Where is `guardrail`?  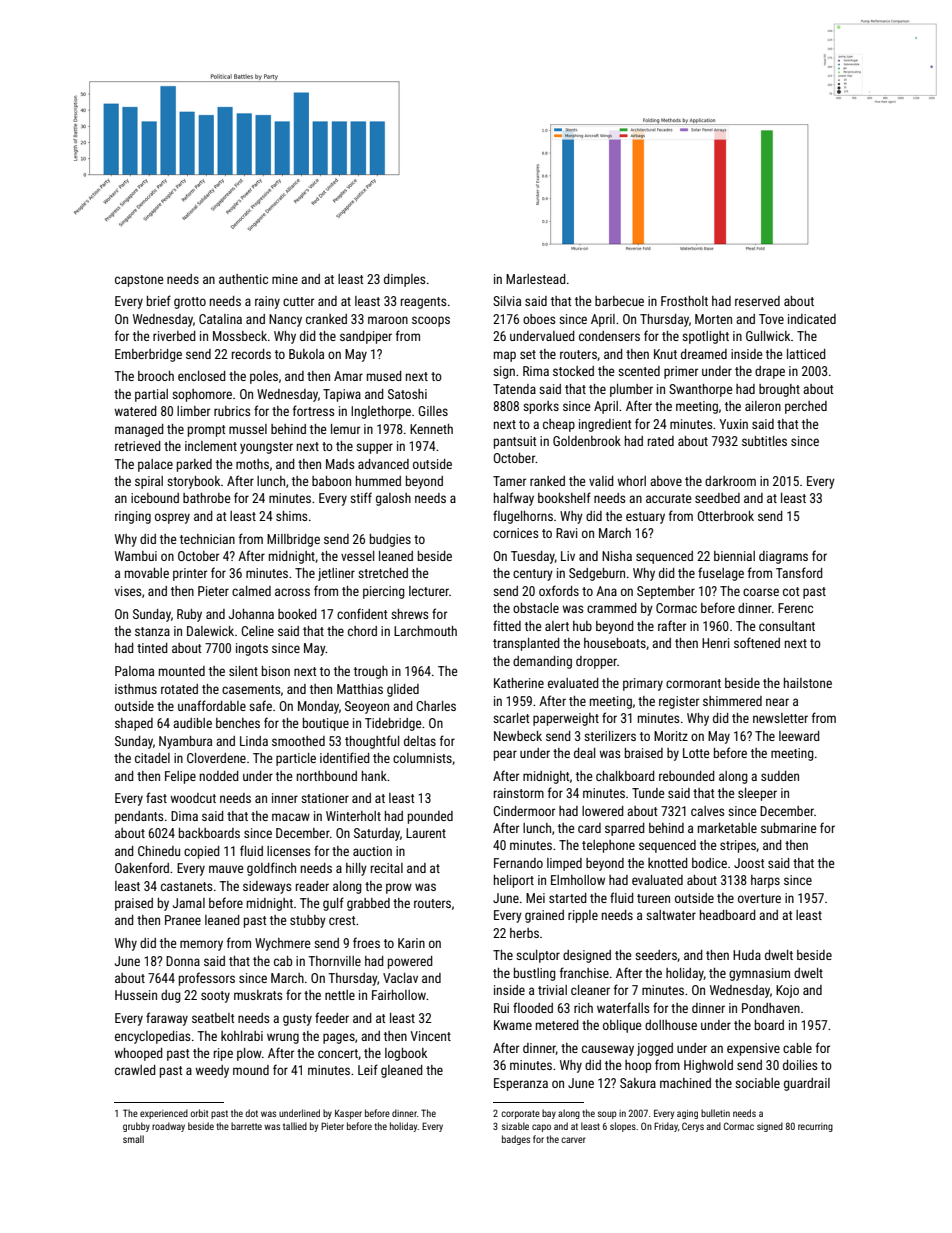
guardrail is located at coordinates (807, 1084).
